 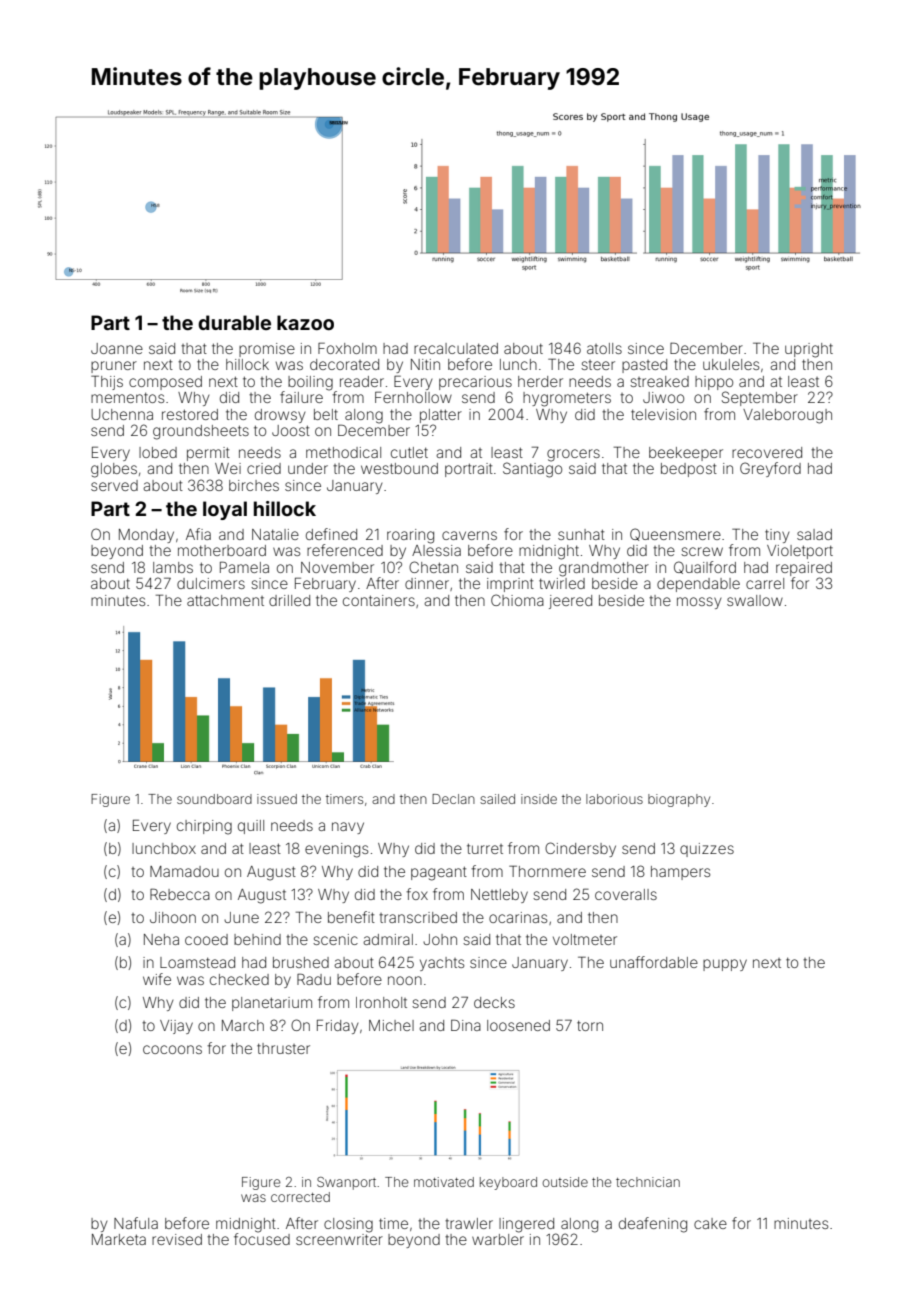 What do you see at coordinates (770, 469) in the image?
I see `Greyford` at bounding box center [770, 469].
